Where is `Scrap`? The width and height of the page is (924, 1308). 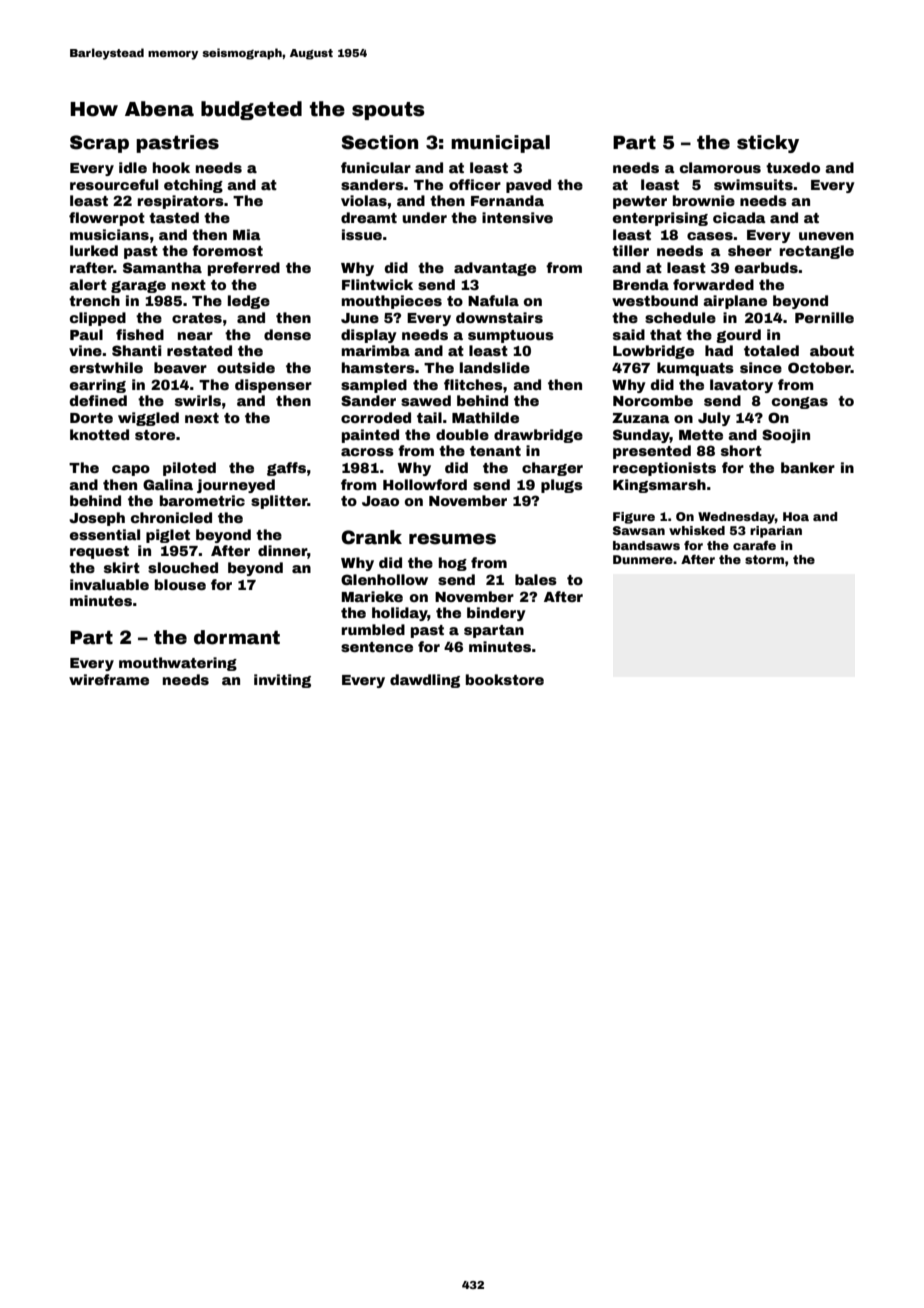 Scrap is located at coordinates (99, 144).
